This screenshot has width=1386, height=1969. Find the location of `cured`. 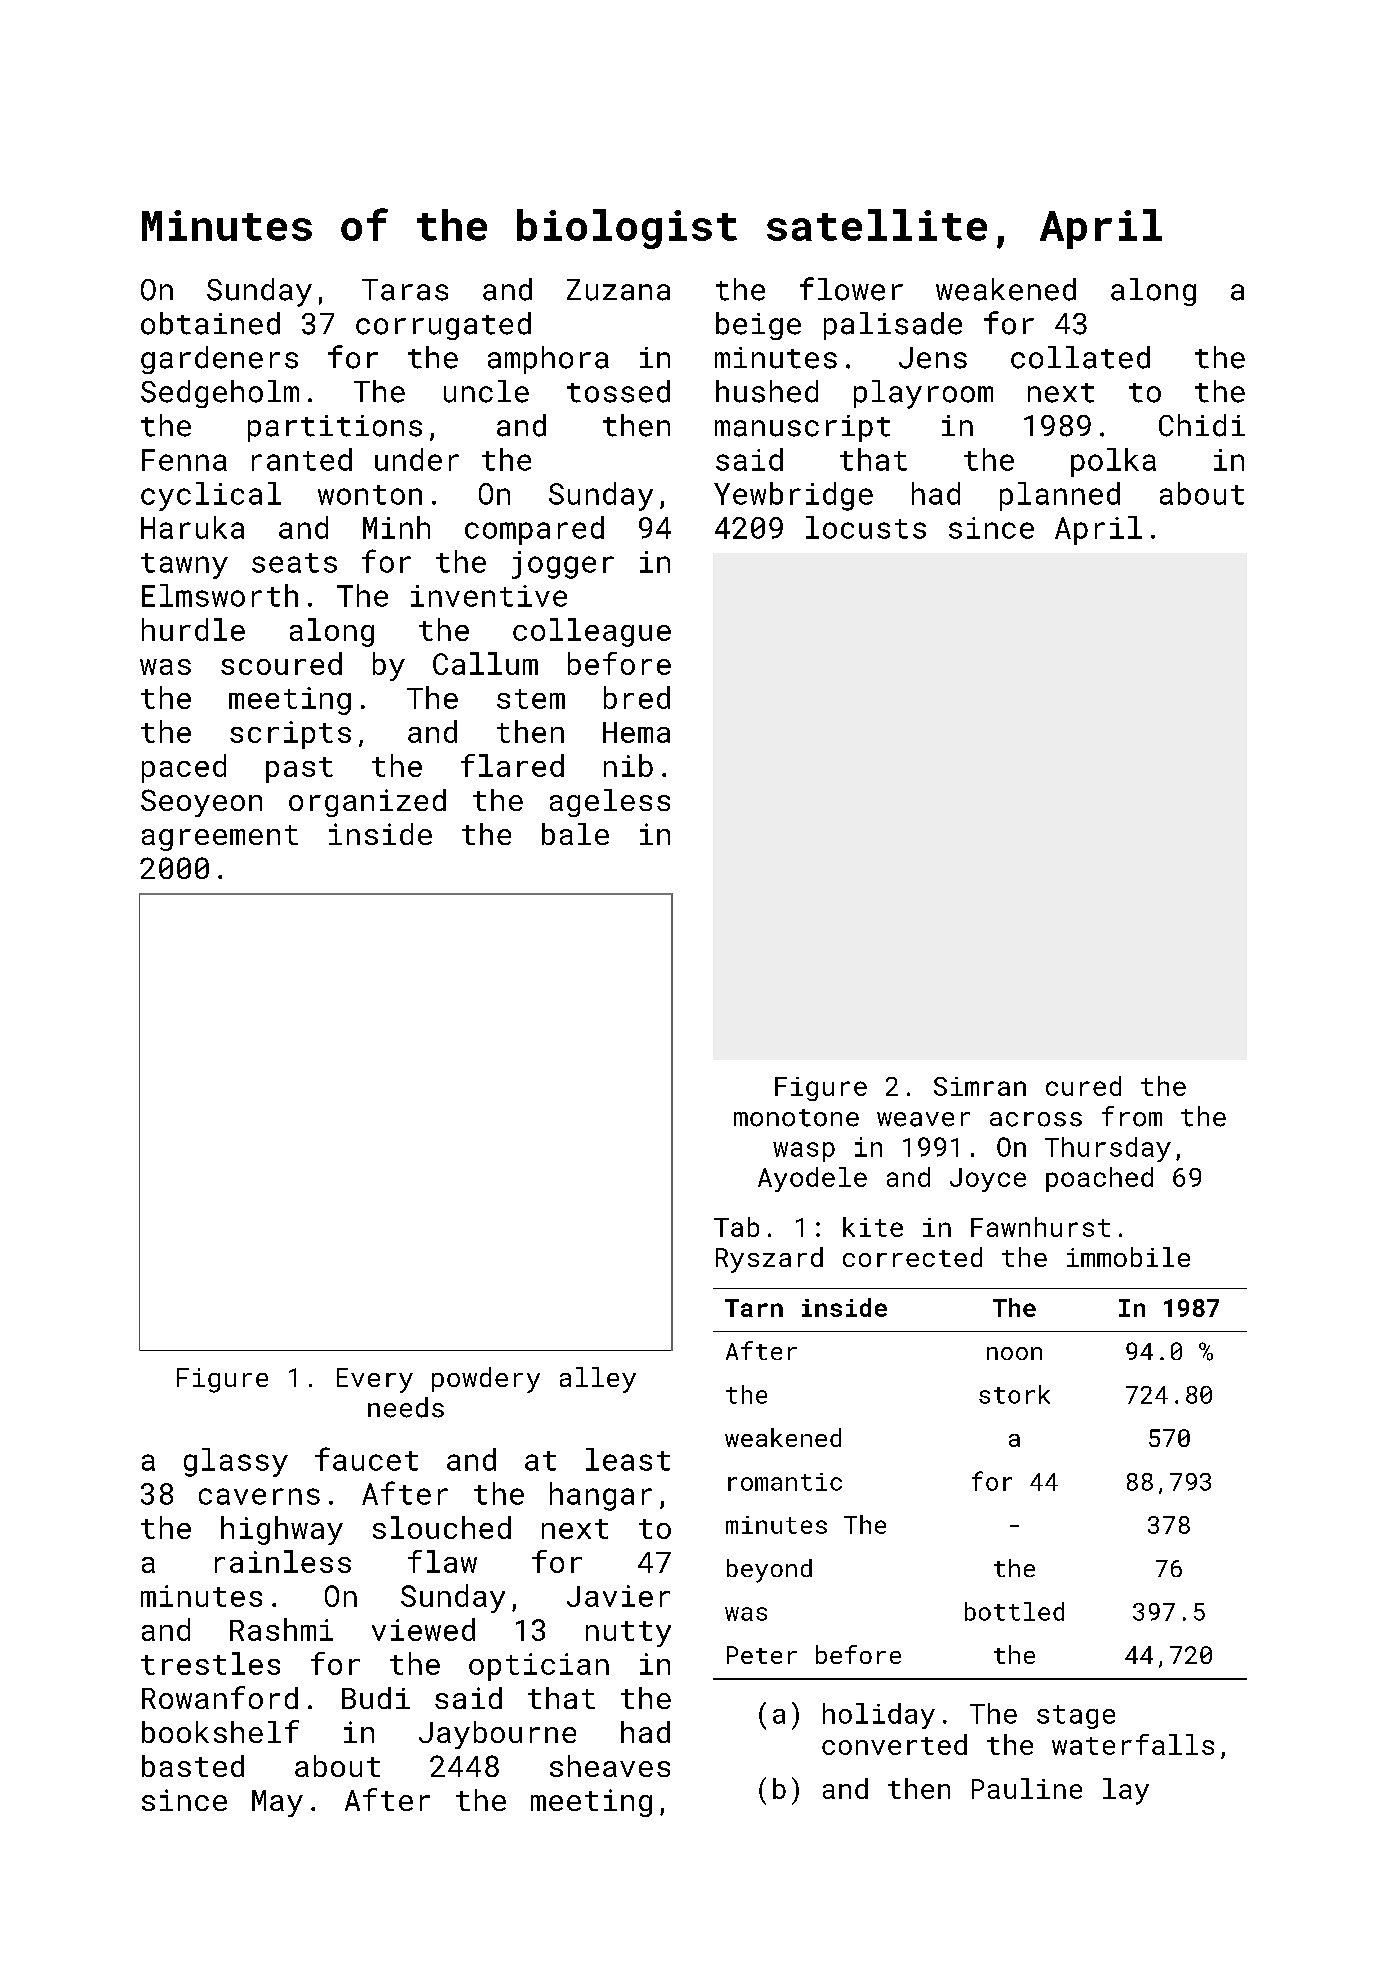

cured is located at coordinates (1083, 1086).
